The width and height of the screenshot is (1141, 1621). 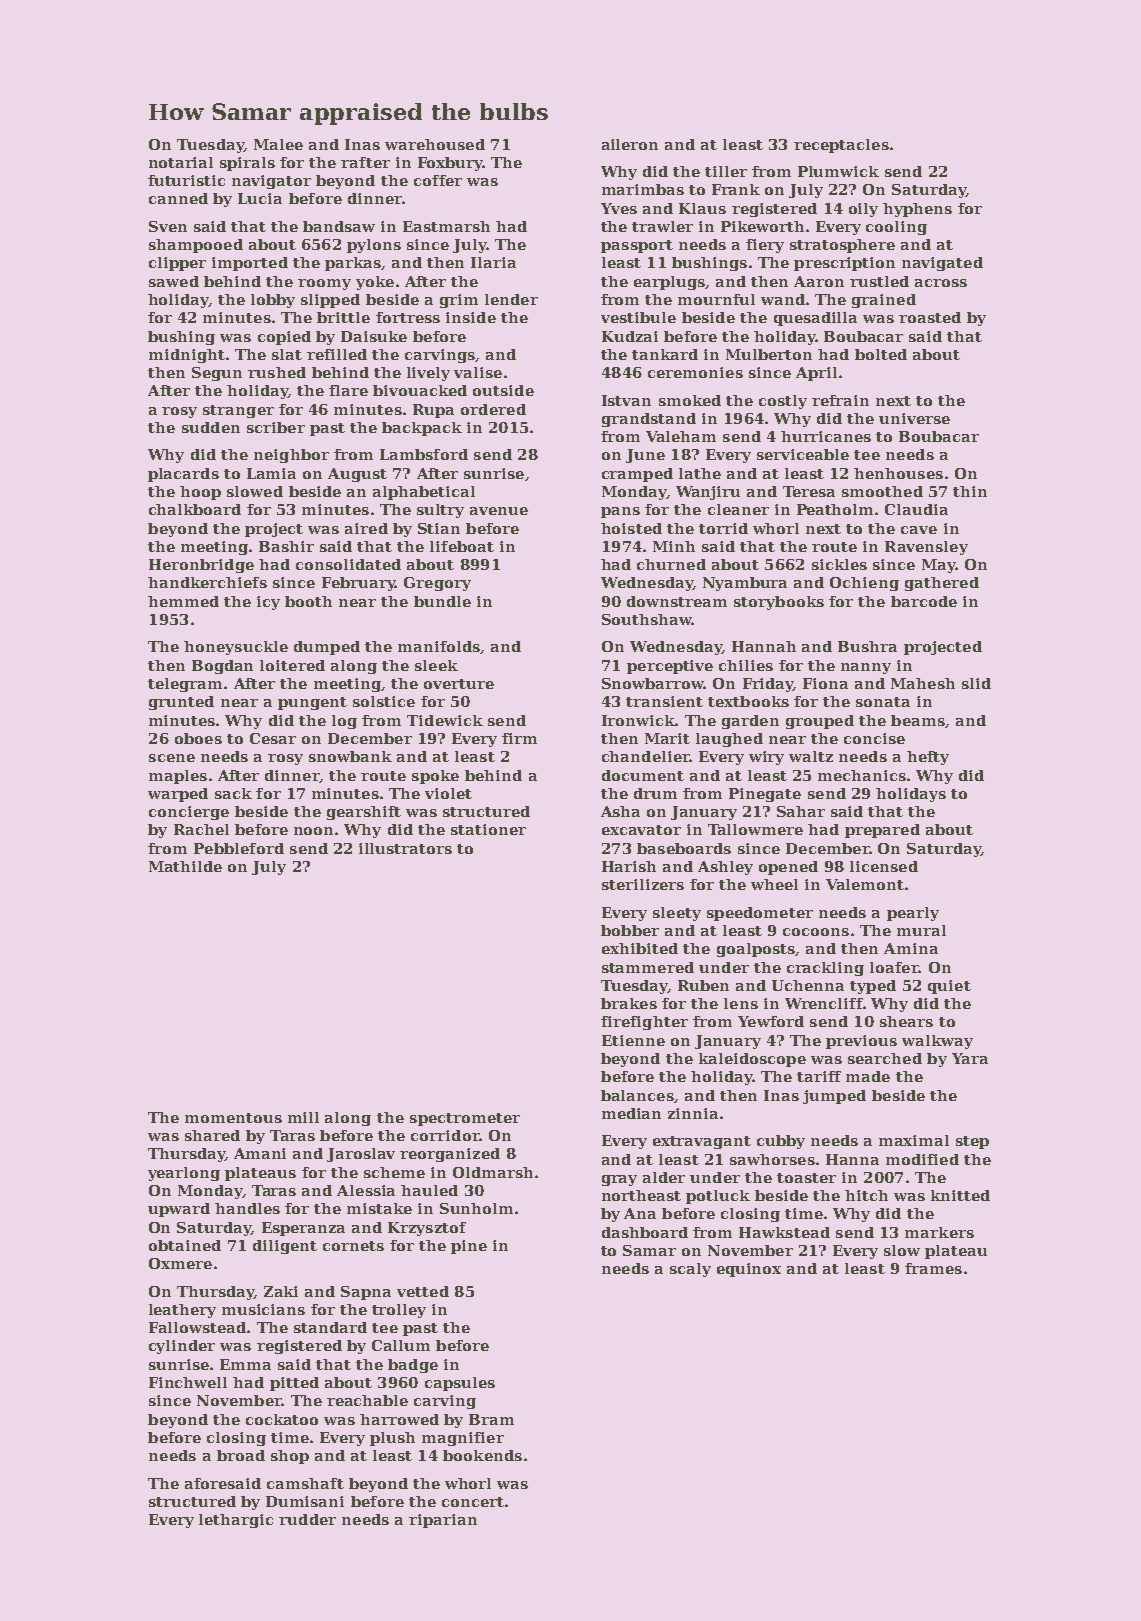 I want to click on Ilaria, so click(x=493, y=262).
